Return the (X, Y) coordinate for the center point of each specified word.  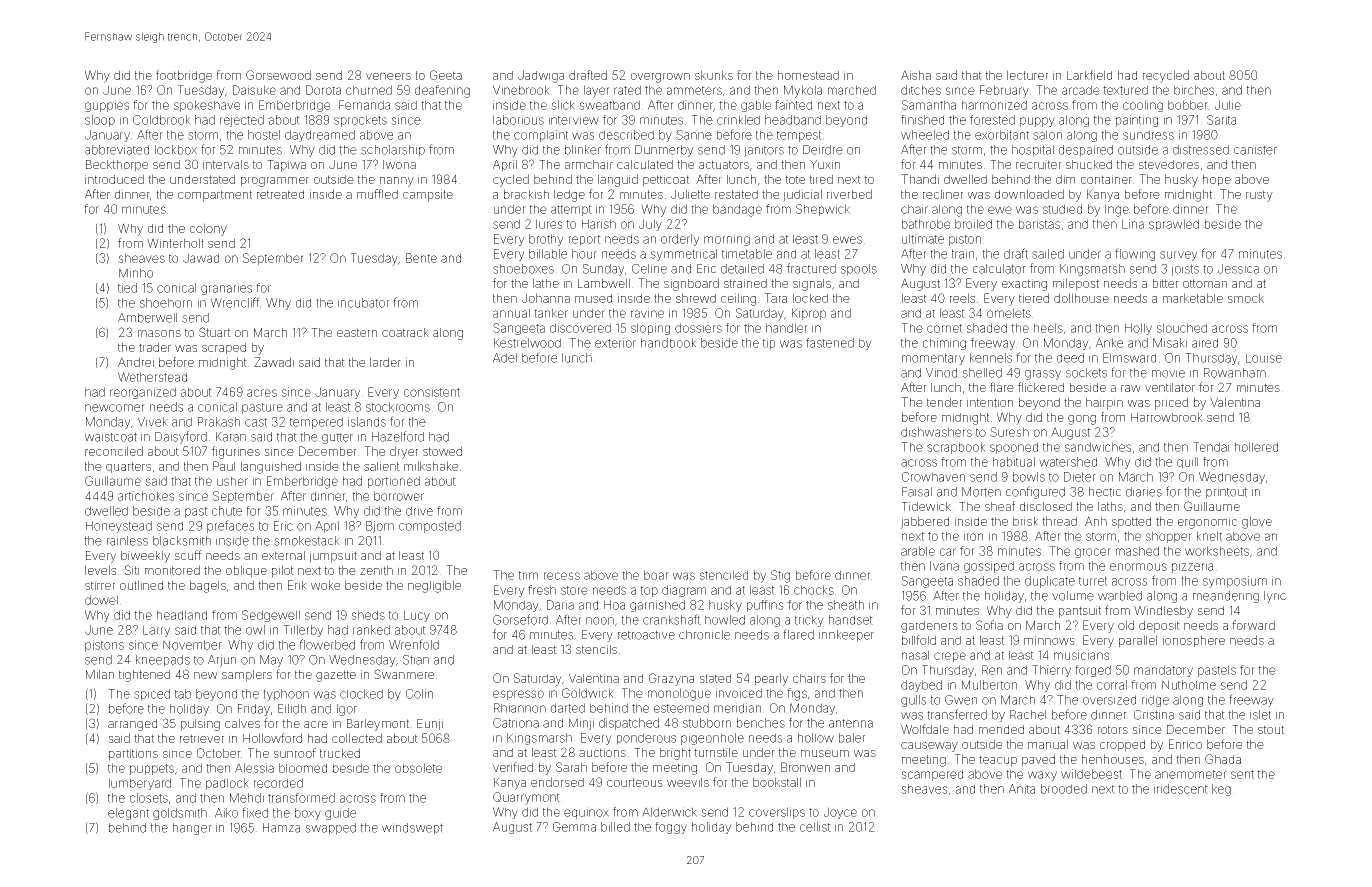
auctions (602, 752)
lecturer (1027, 75)
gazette (336, 676)
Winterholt (175, 243)
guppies (107, 106)
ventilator (1170, 387)
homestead (808, 75)
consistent (432, 392)
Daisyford (181, 437)
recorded (278, 783)
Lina (1133, 224)
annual (511, 313)
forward (1253, 625)
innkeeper (846, 636)
